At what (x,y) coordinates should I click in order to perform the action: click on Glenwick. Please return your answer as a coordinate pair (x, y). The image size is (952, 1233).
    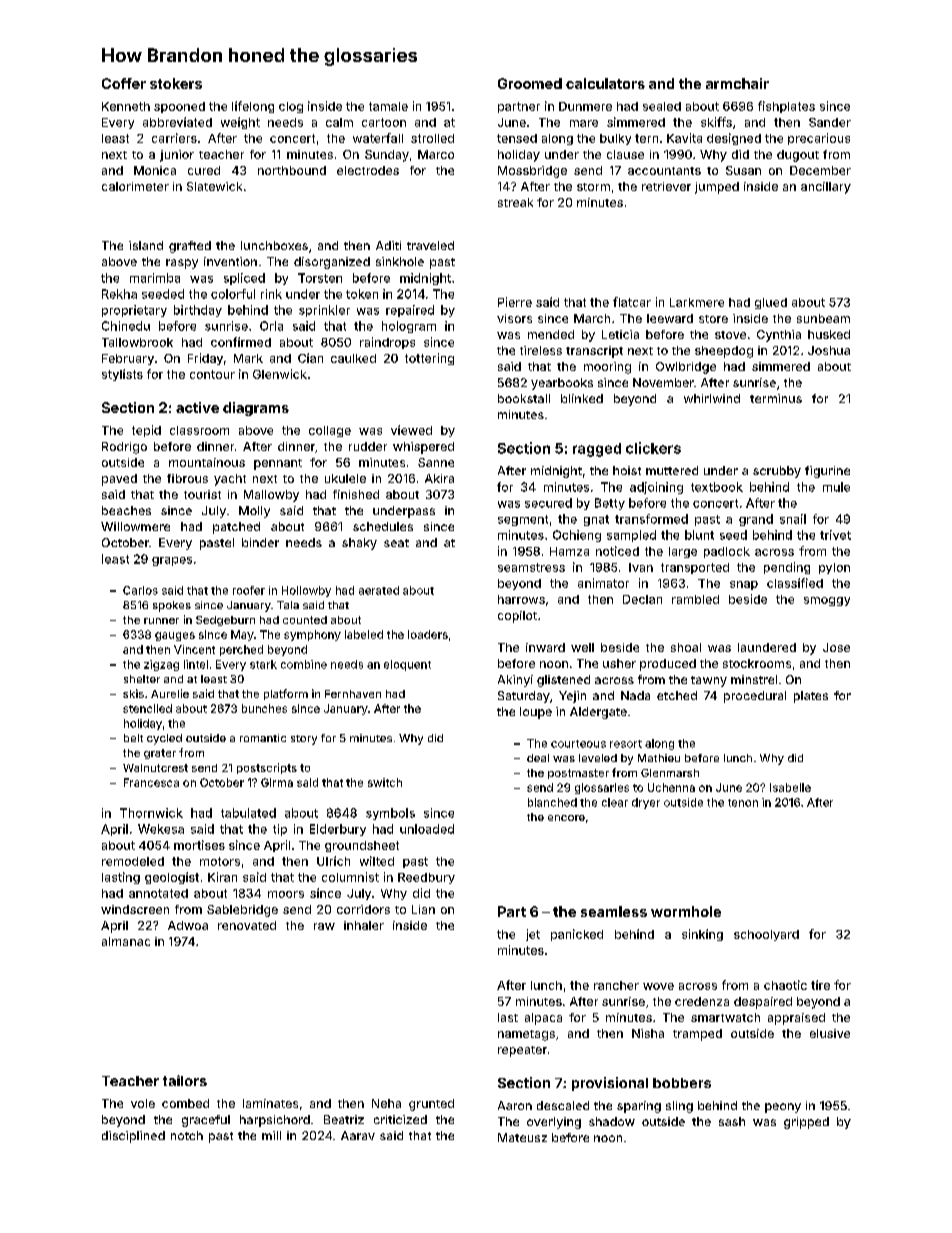
    Looking at the image, I should click on (280, 374).
